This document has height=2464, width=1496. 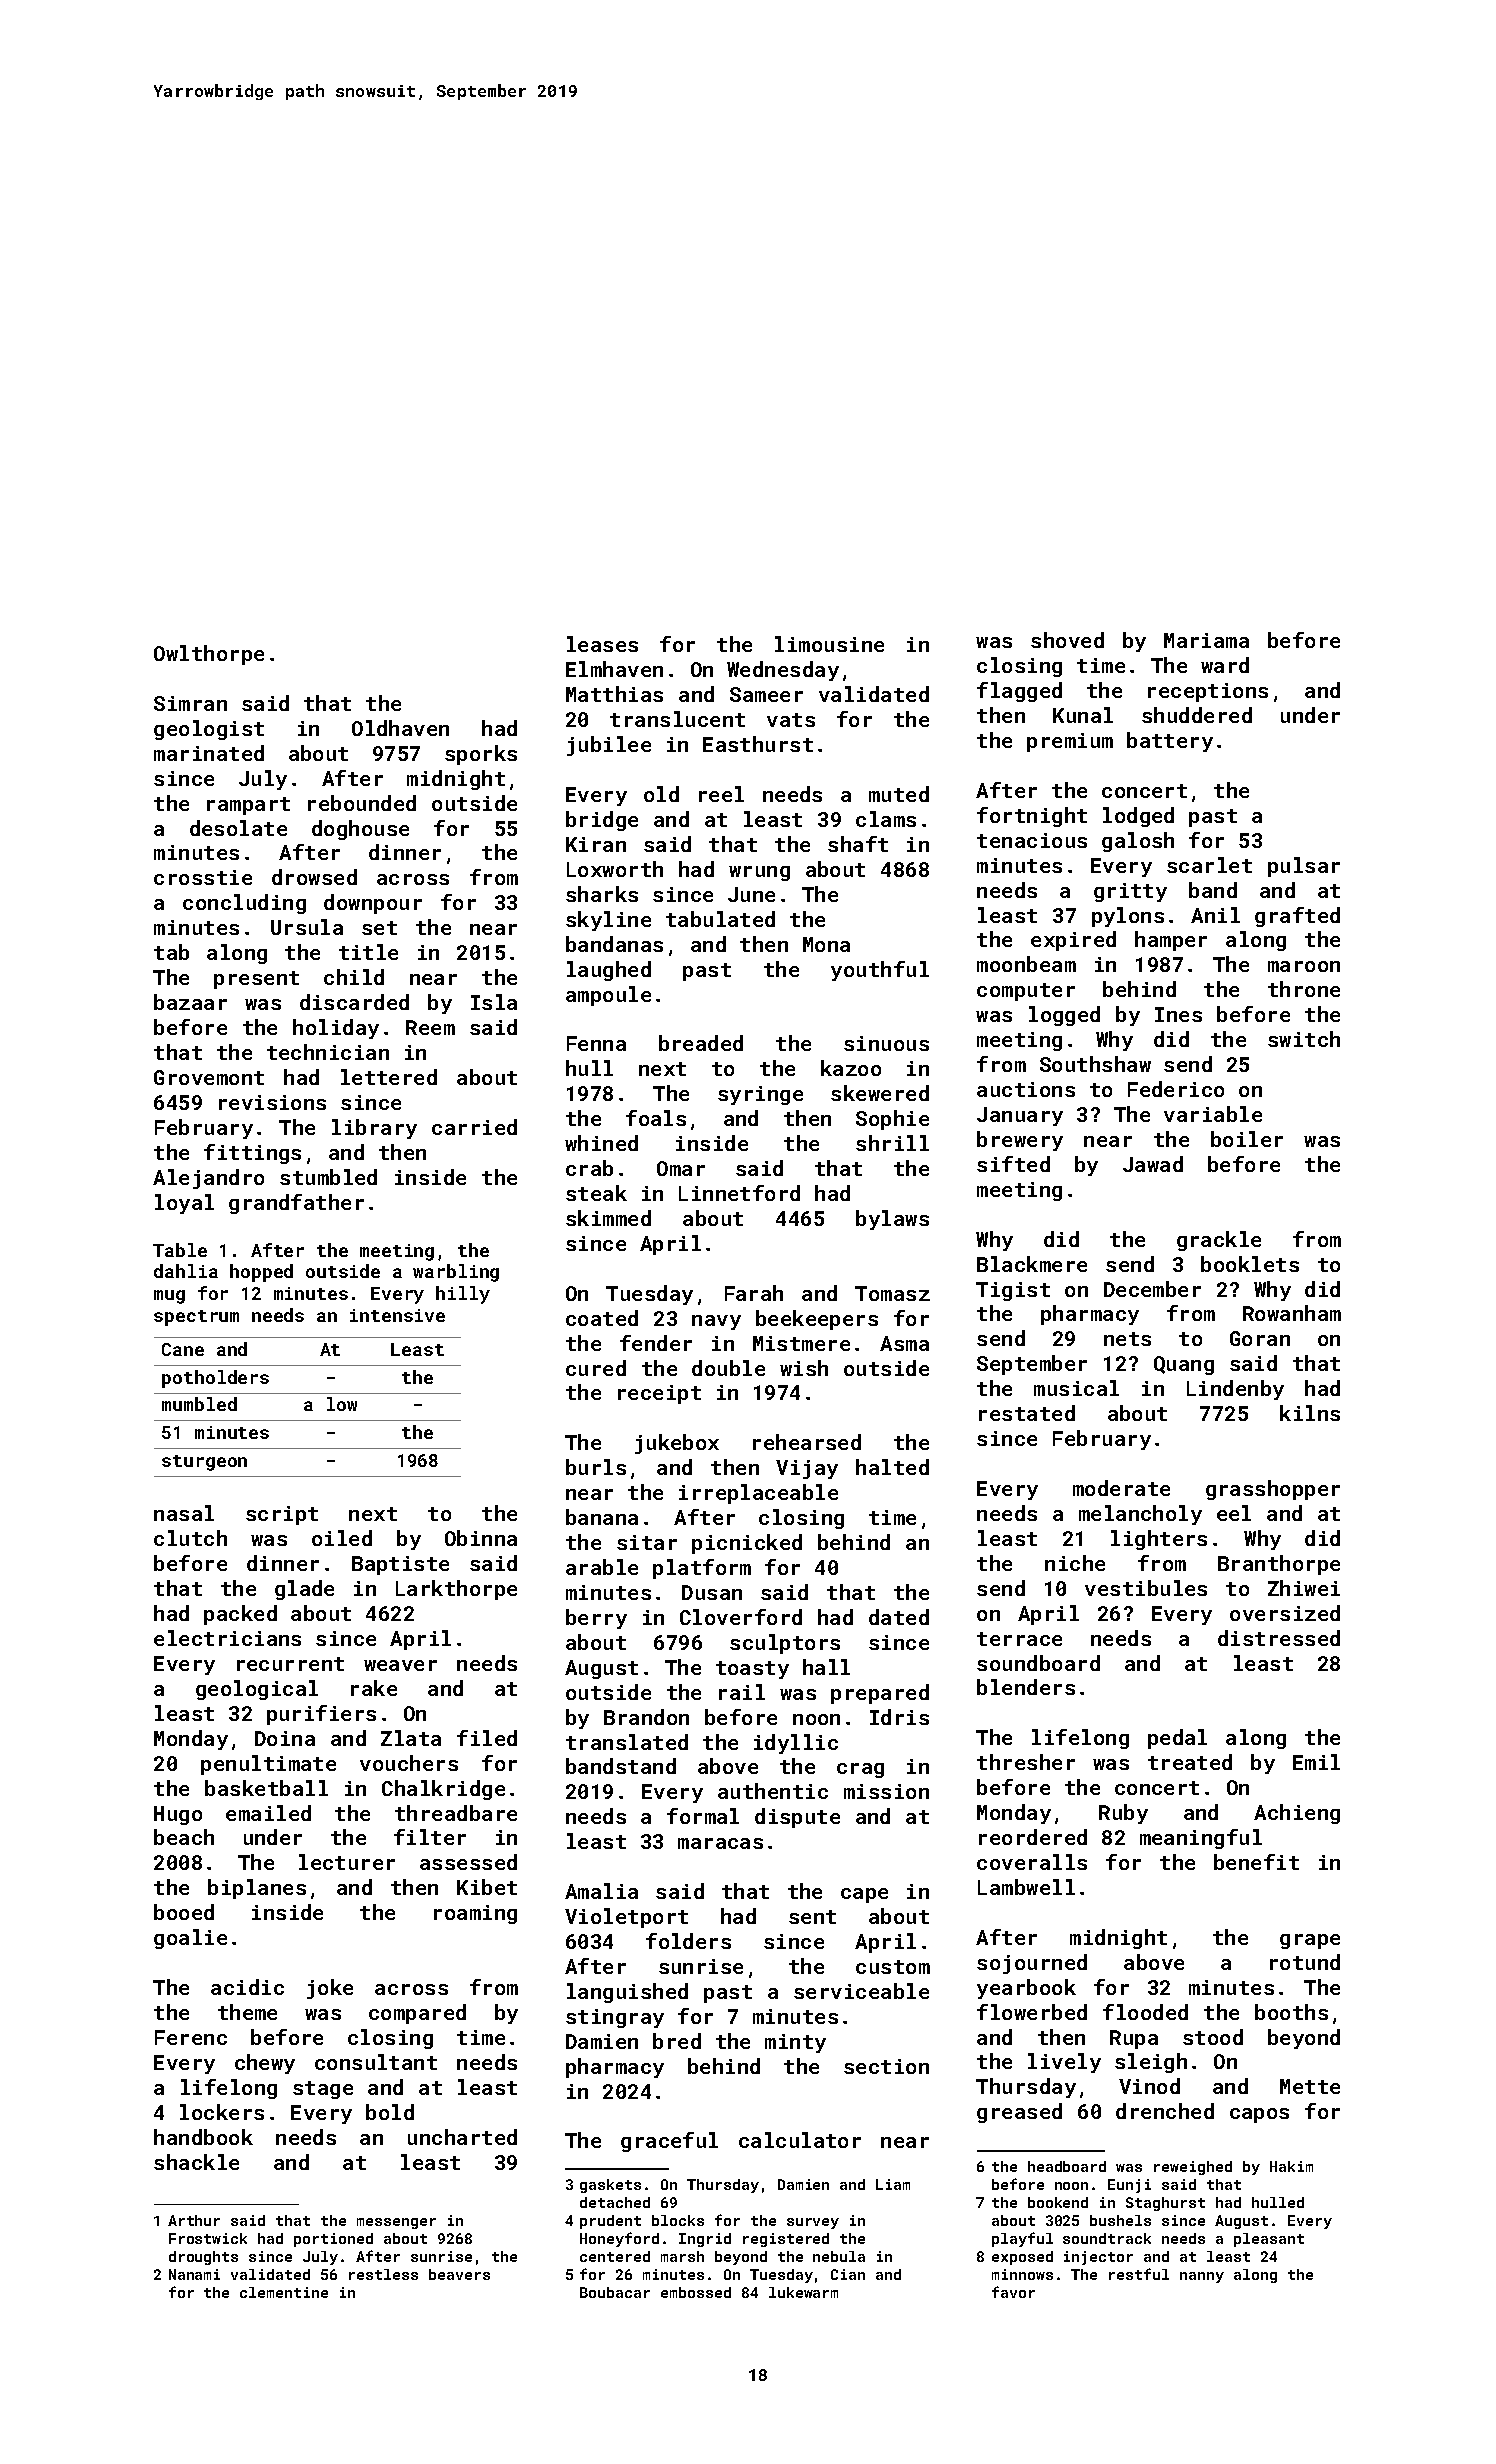 I want to click on bold, so click(x=390, y=2112).
